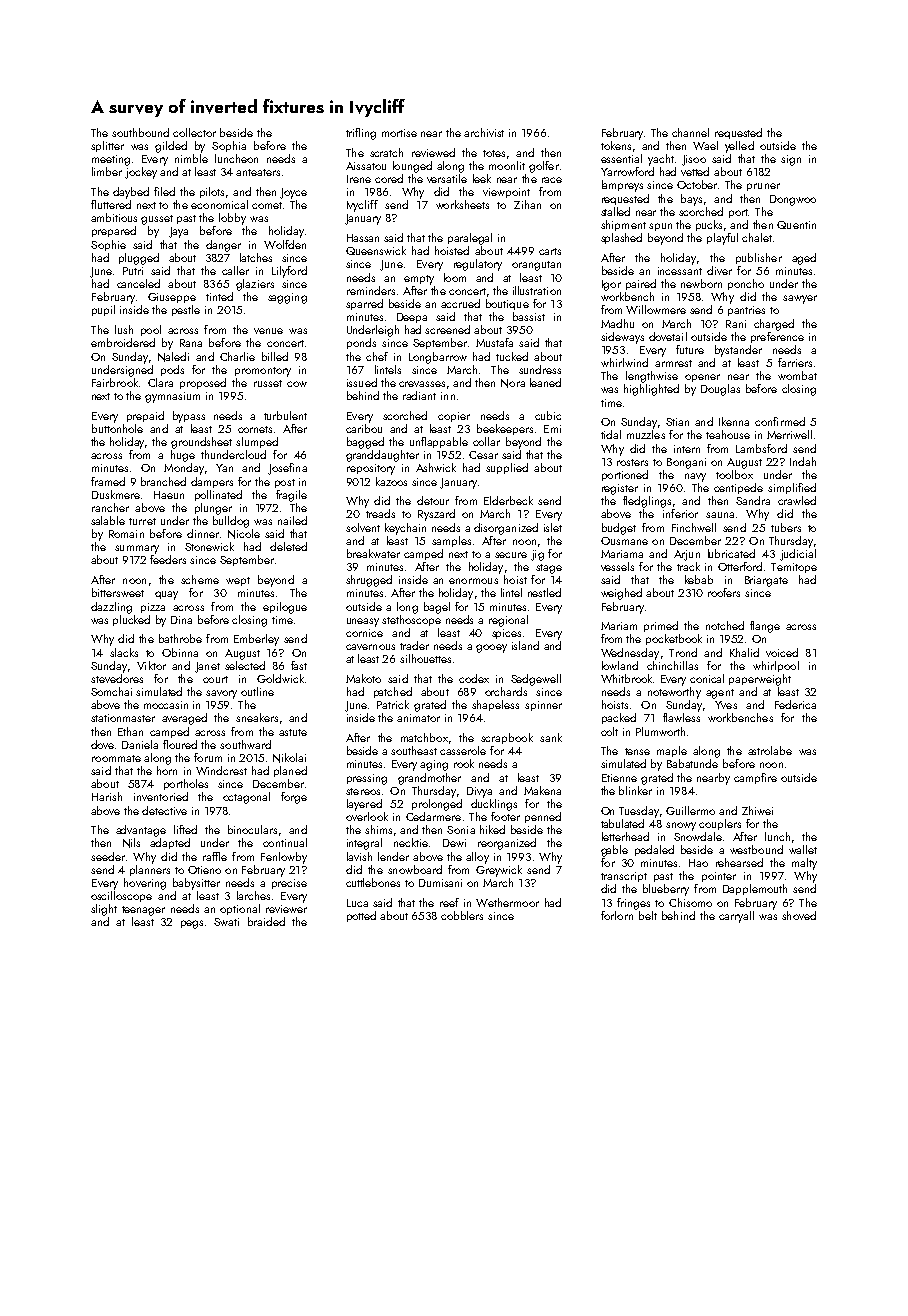 The image size is (908, 1316). I want to click on islet, so click(553, 527).
